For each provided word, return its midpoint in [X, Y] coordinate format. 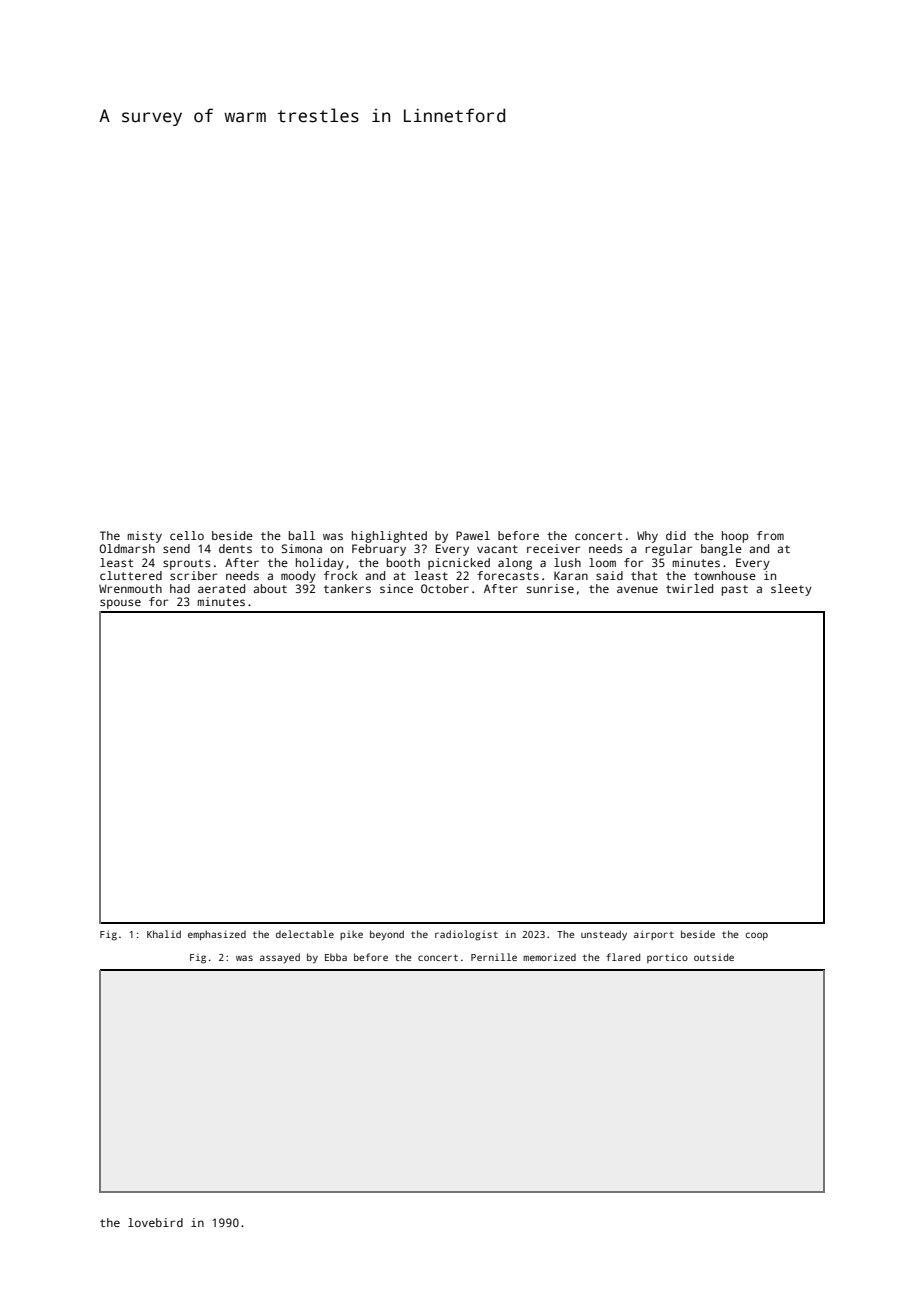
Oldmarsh [127, 548]
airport [654, 935]
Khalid [164, 934]
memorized [549, 957]
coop [756, 936]
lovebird [155, 1222]
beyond [387, 935]
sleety [791, 590]
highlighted [389, 537]
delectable [305, 934]
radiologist [466, 935]
